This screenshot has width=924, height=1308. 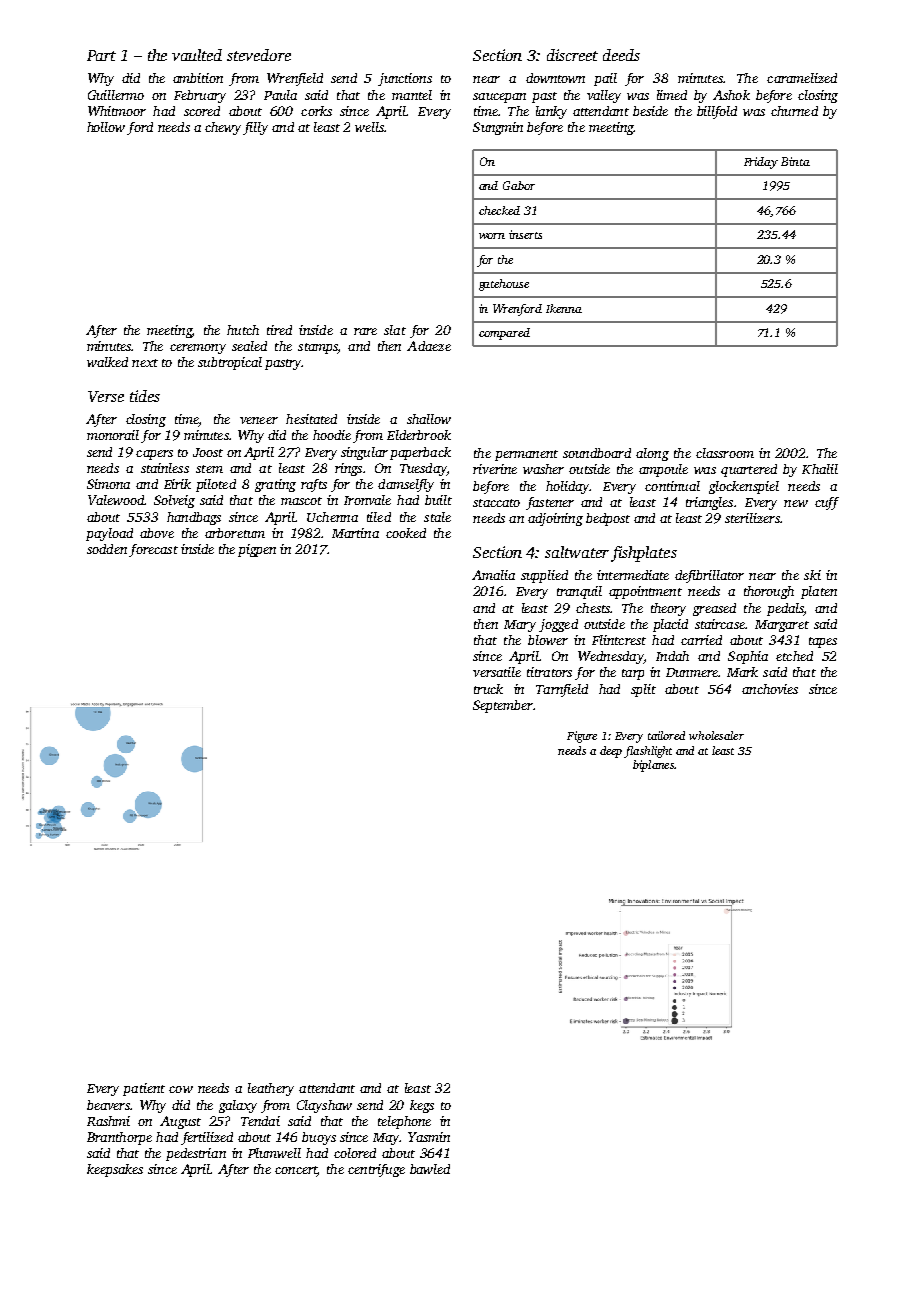 I want to click on Ikenna, so click(x=564, y=308).
